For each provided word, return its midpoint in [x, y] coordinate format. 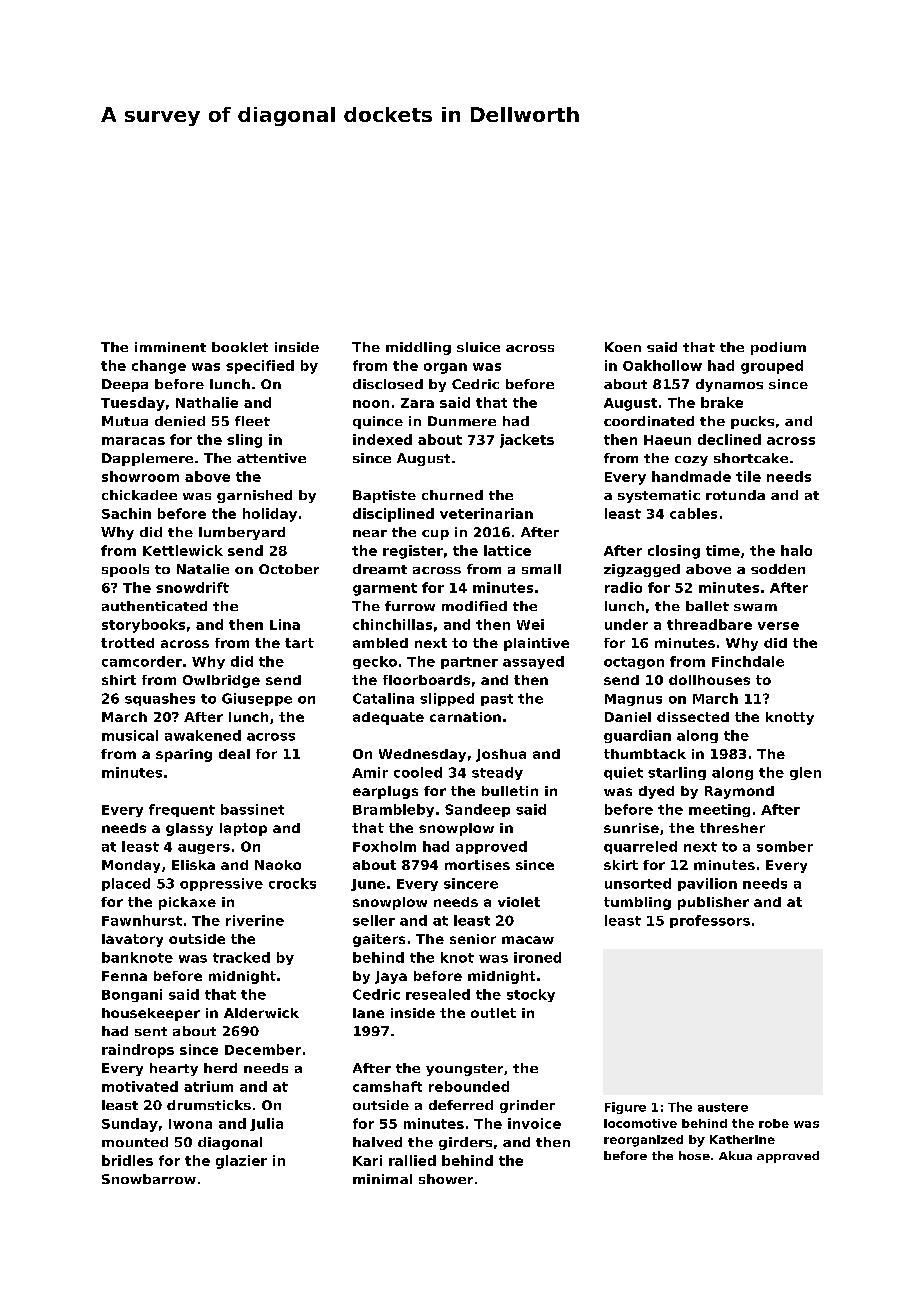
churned [452, 495]
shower [446, 1179]
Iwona [190, 1124]
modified [474, 606]
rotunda [735, 495]
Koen [623, 347]
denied [180, 421]
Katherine [742, 1139]
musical [130, 735]
